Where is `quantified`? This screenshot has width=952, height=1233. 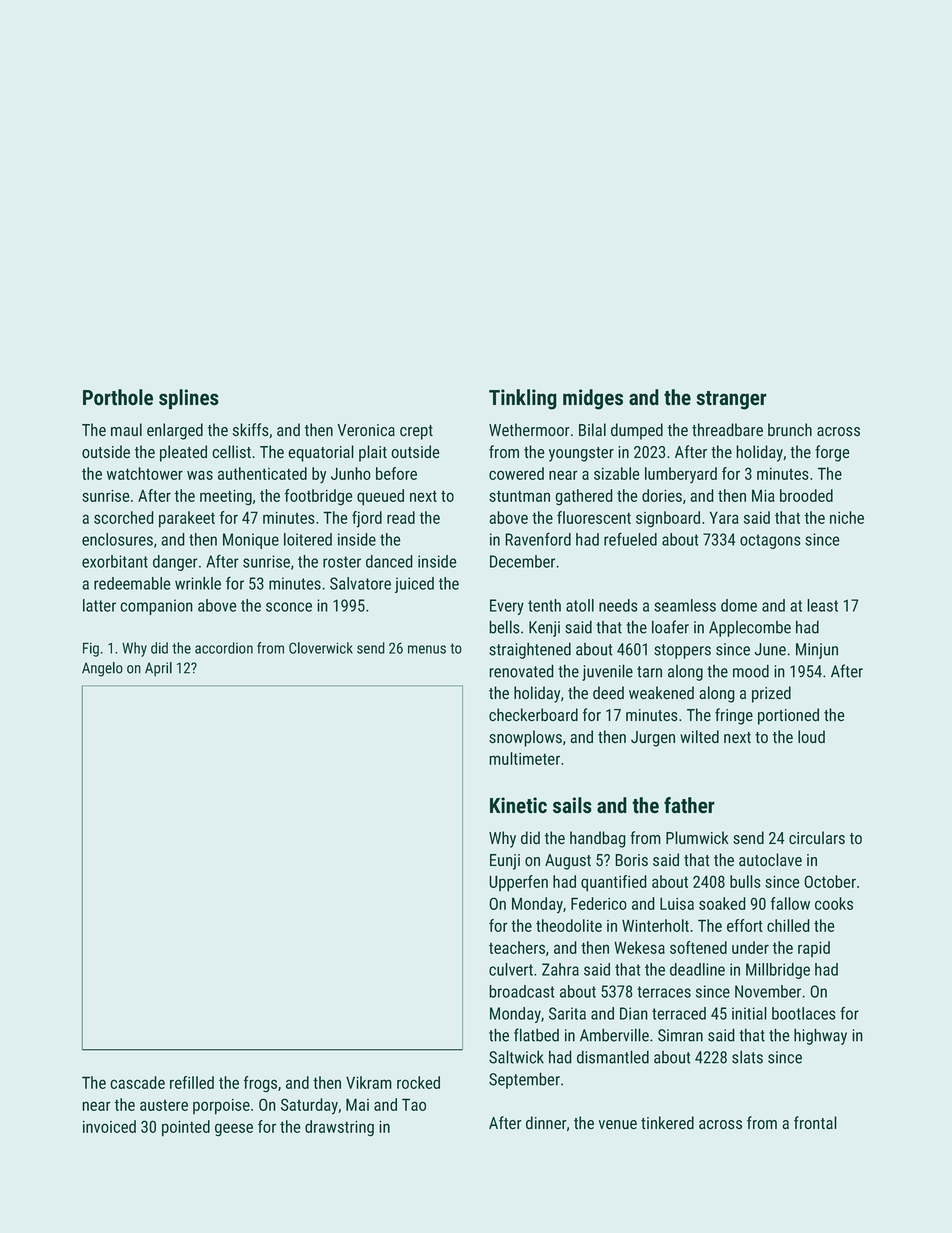 quantified is located at coordinates (614, 883).
